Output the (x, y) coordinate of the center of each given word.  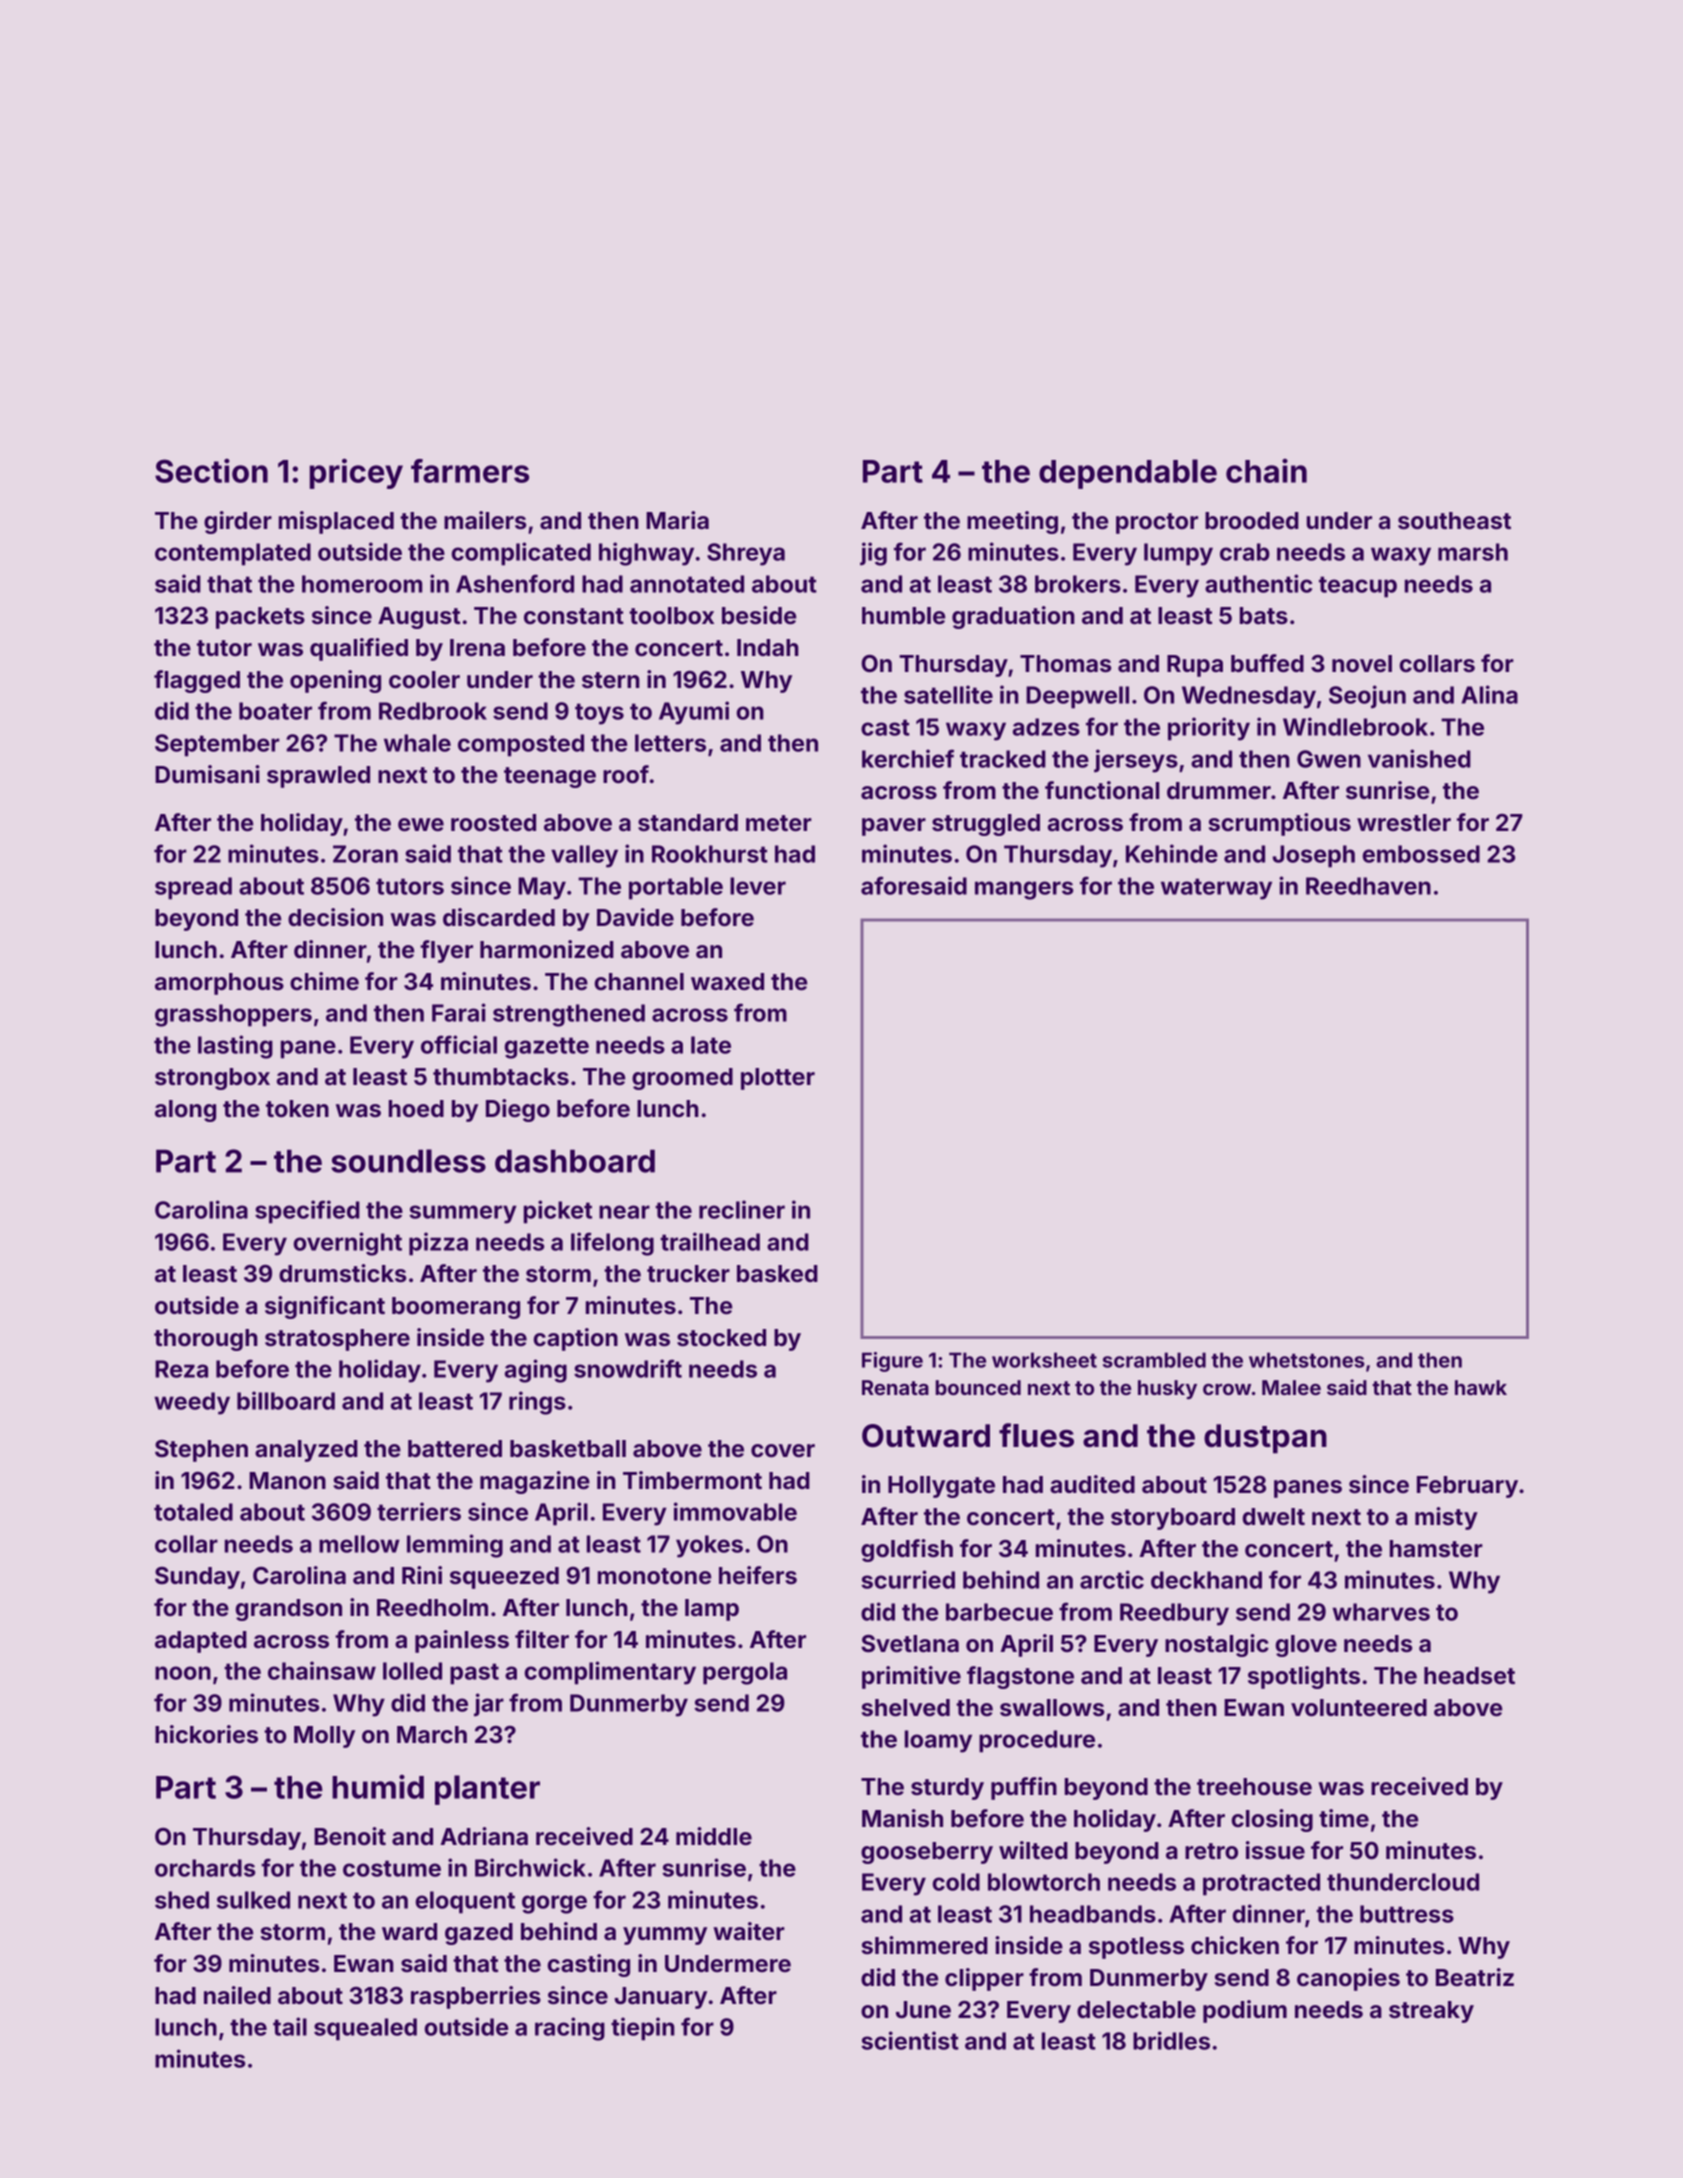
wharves (1381, 1612)
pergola (745, 1673)
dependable (1128, 474)
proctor (1157, 523)
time (1344, 1818)
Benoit (350, 1836)
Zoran (365, 854)
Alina (1489, 694)
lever (758, 886)
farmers (470, 471)
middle (714, 1836)
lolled (412, 1671)
